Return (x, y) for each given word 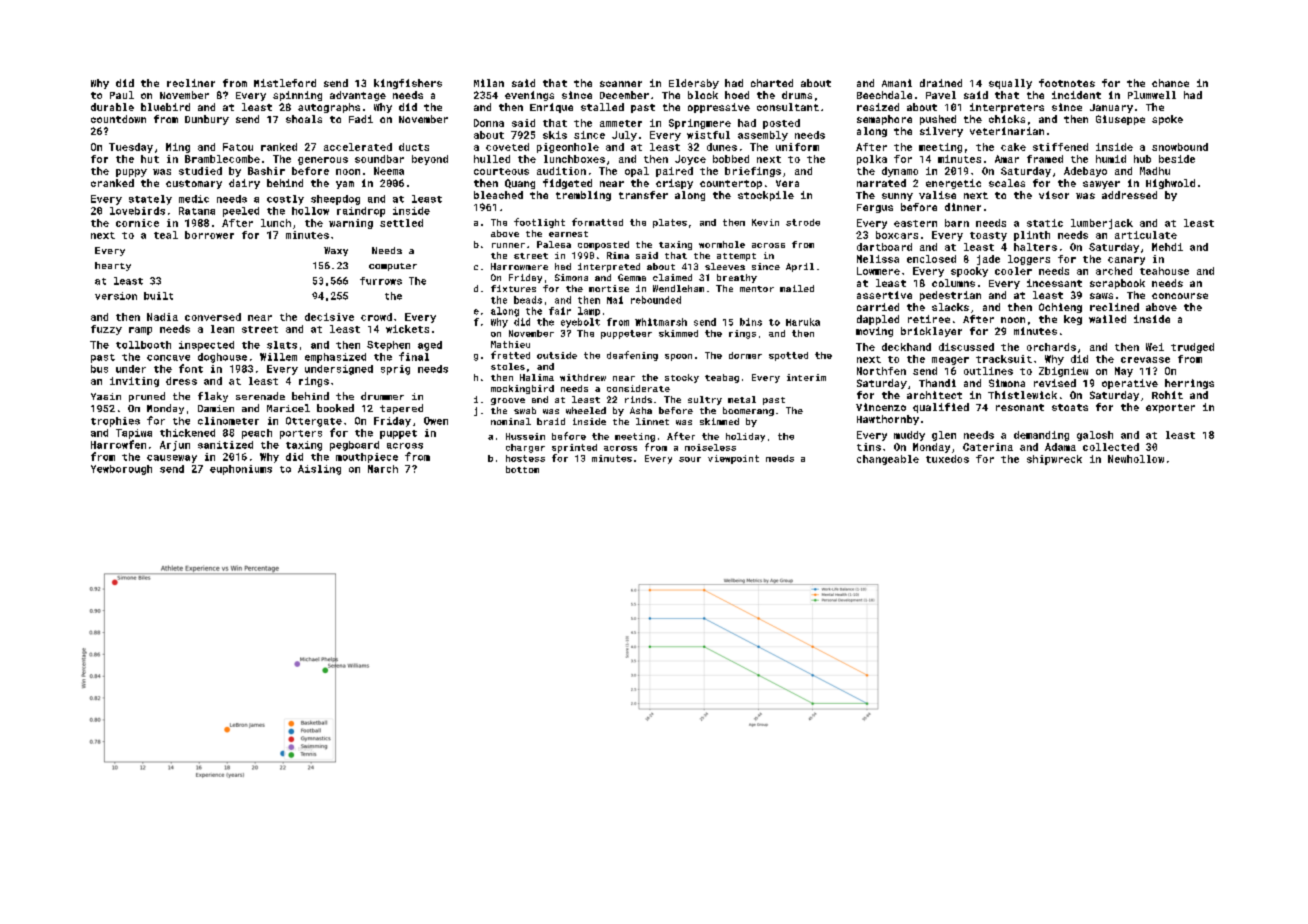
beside (1177, 159)
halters (1035, 247)
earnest (568, 234)
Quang (520, 184)
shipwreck (1054, 460)
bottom (522, 469)
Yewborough (121, 470)
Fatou (238, 147)
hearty (113, 266)
